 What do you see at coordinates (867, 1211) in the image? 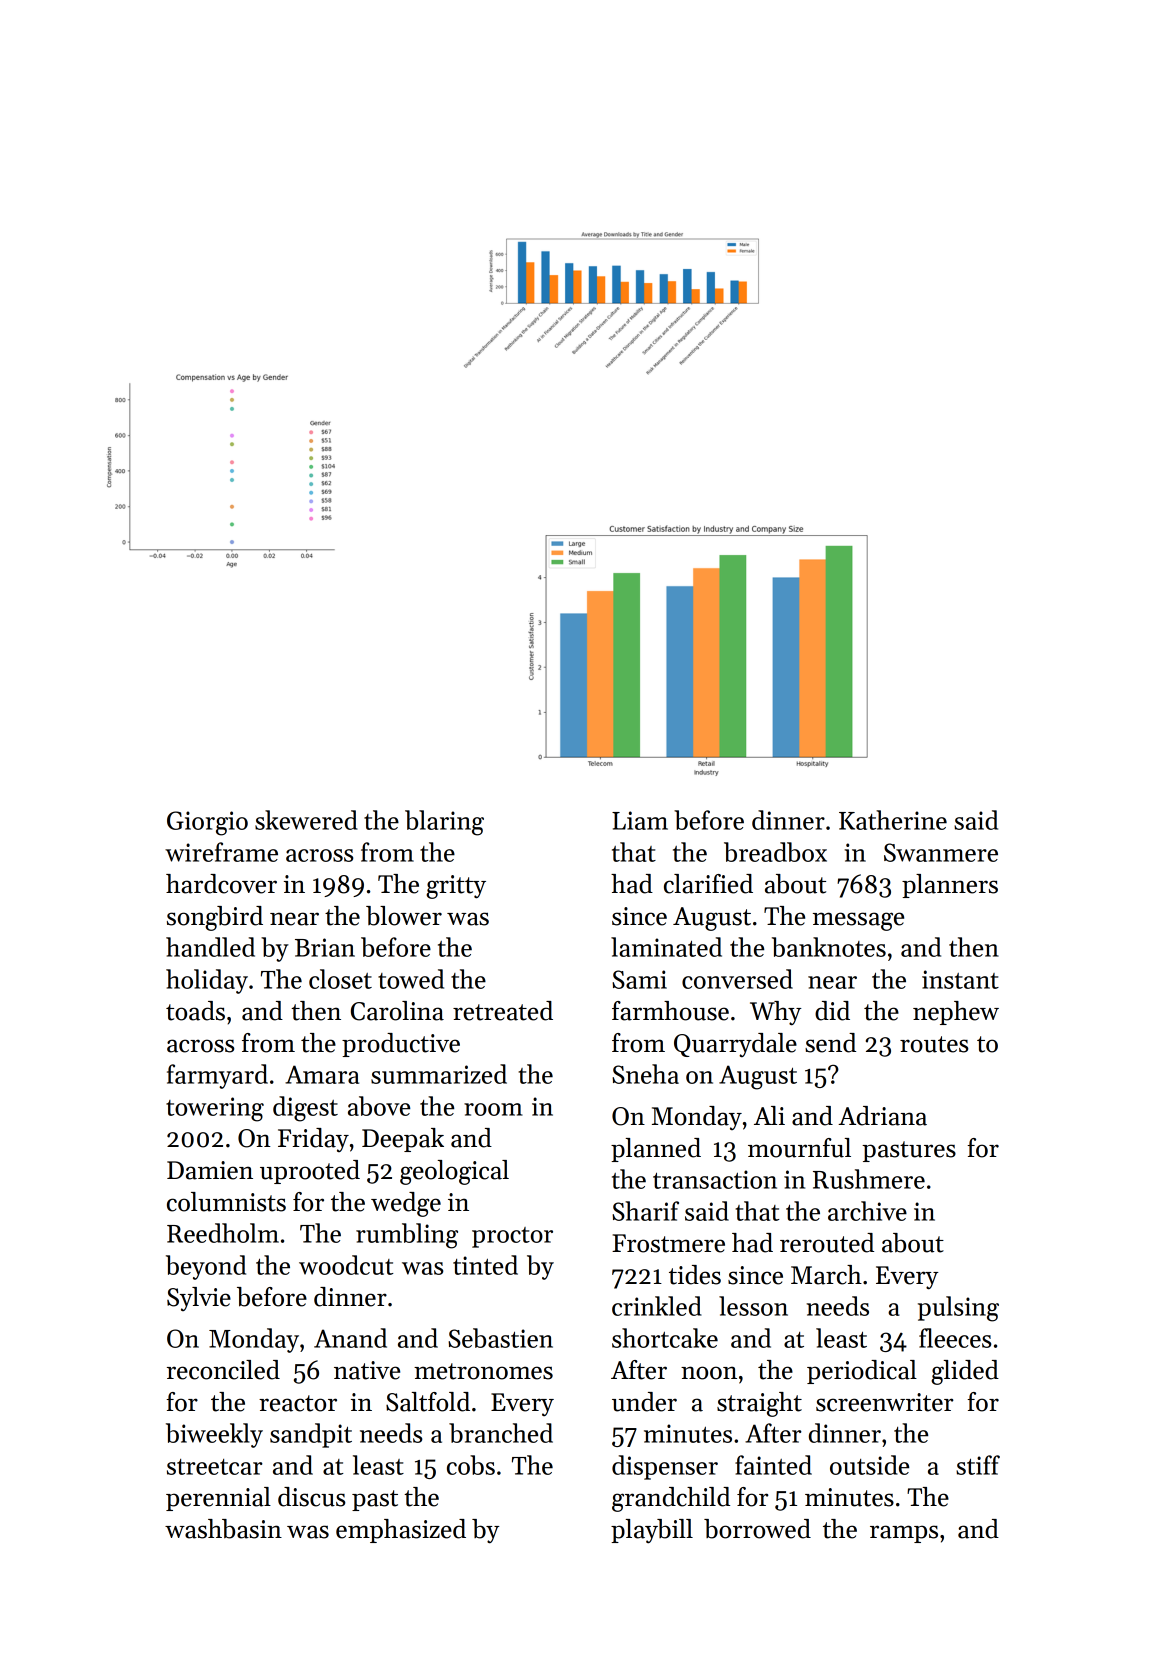
I see `archive` at bounding box center [867, 1211].
